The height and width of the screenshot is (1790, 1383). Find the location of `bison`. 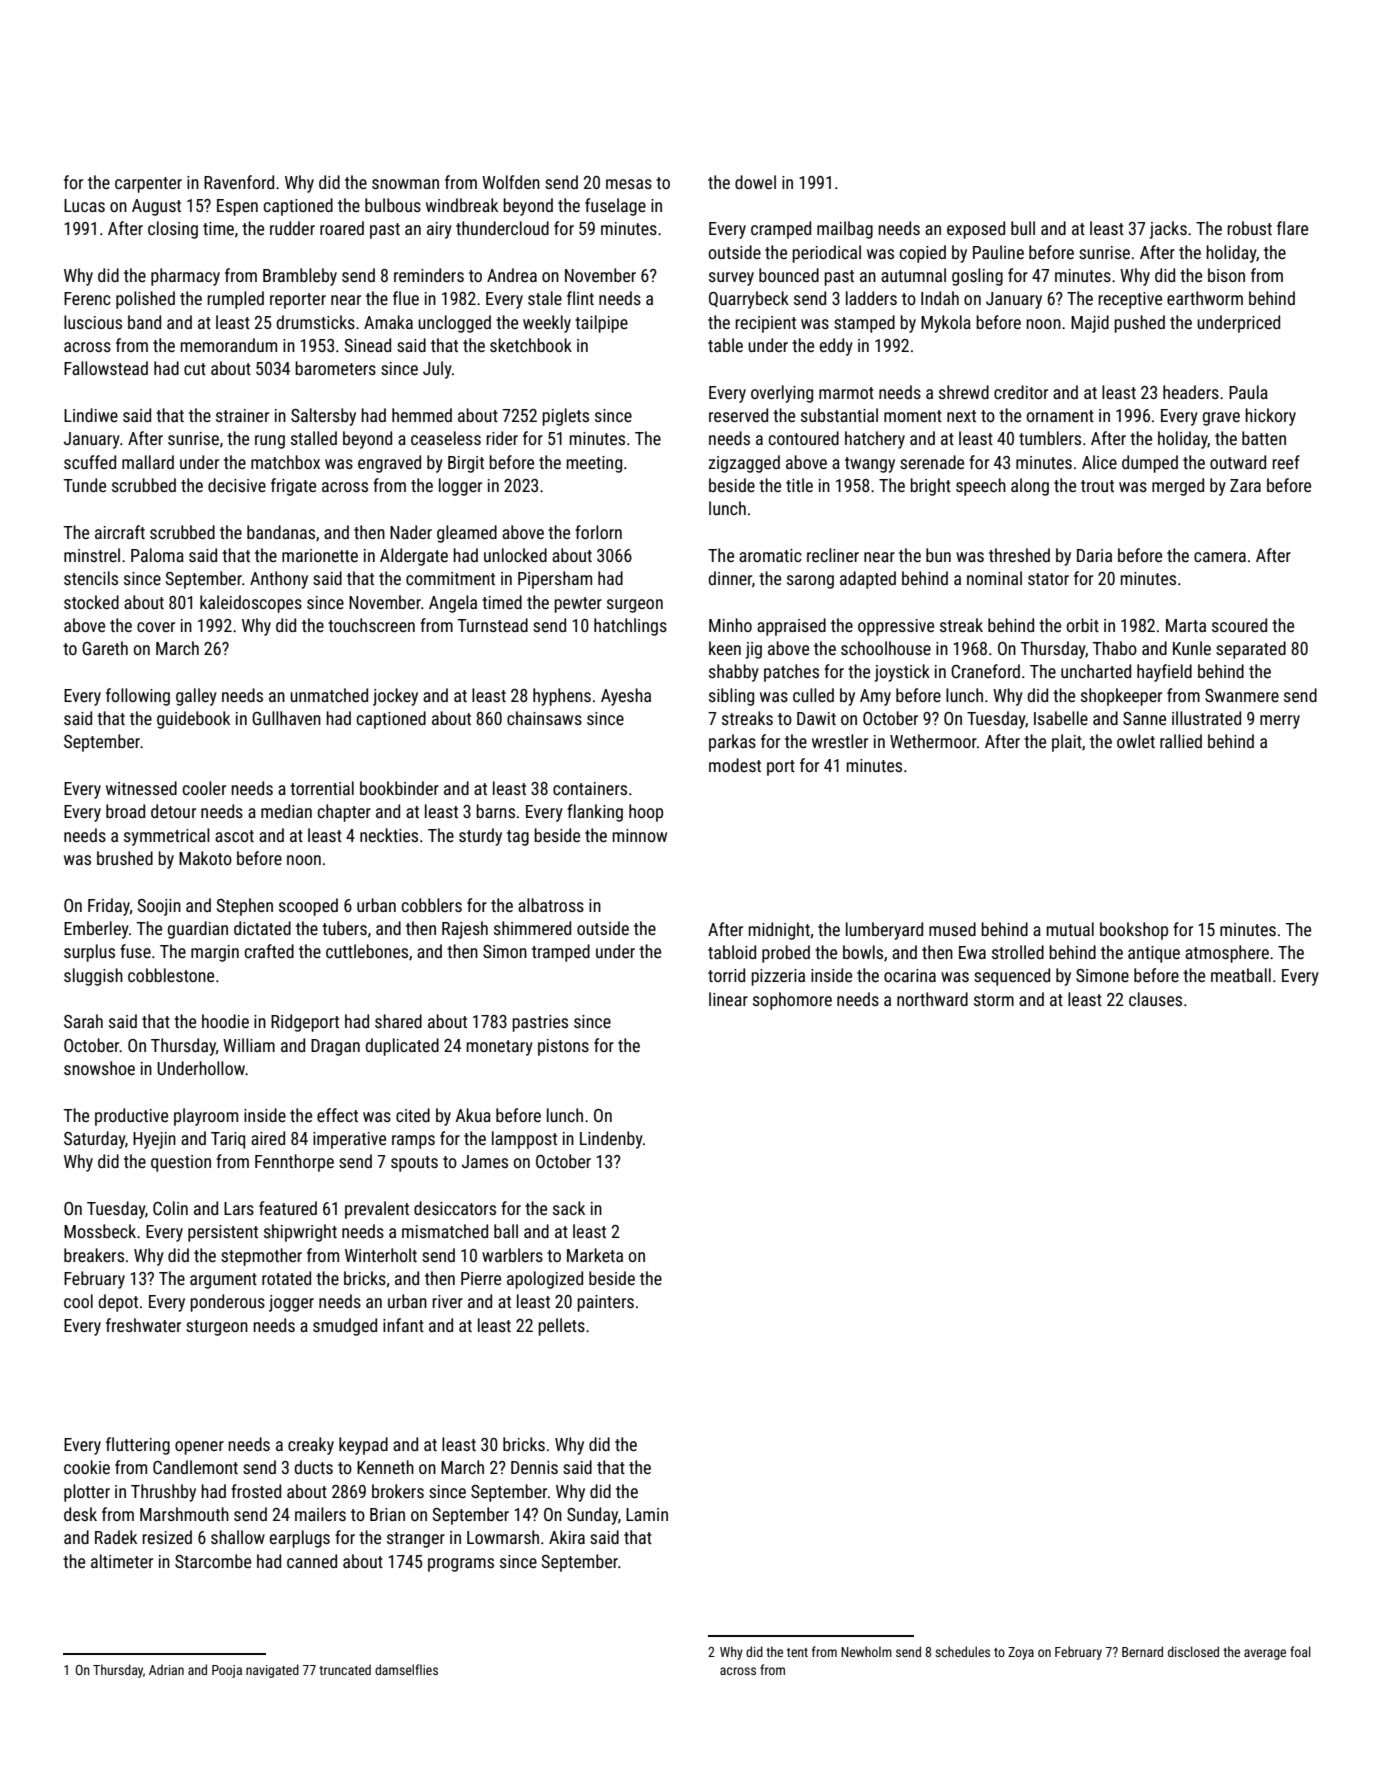

bison is located at coordinates (1226, 275).
